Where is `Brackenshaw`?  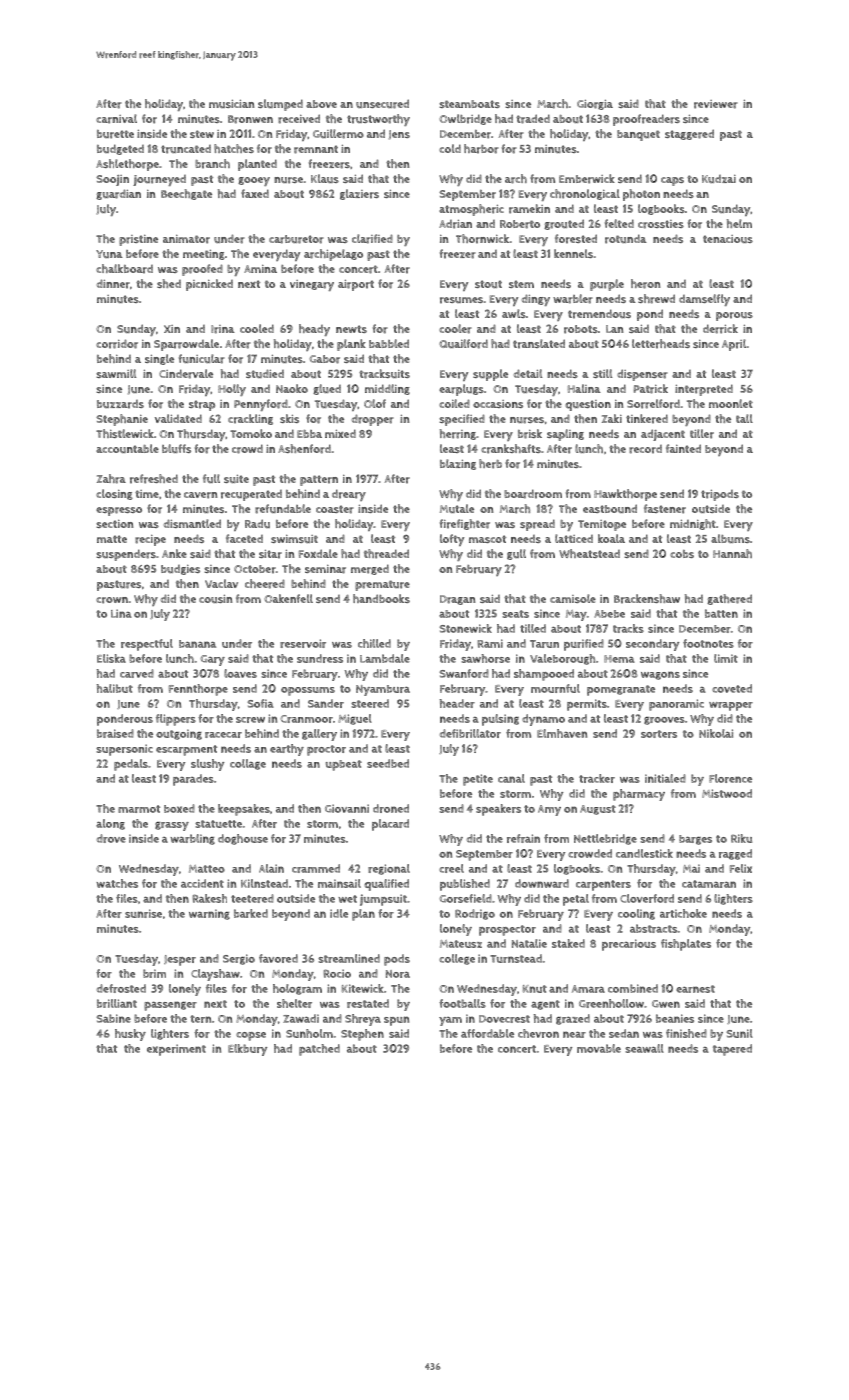 Brackenshaw is located at coordinates (647, 599).
